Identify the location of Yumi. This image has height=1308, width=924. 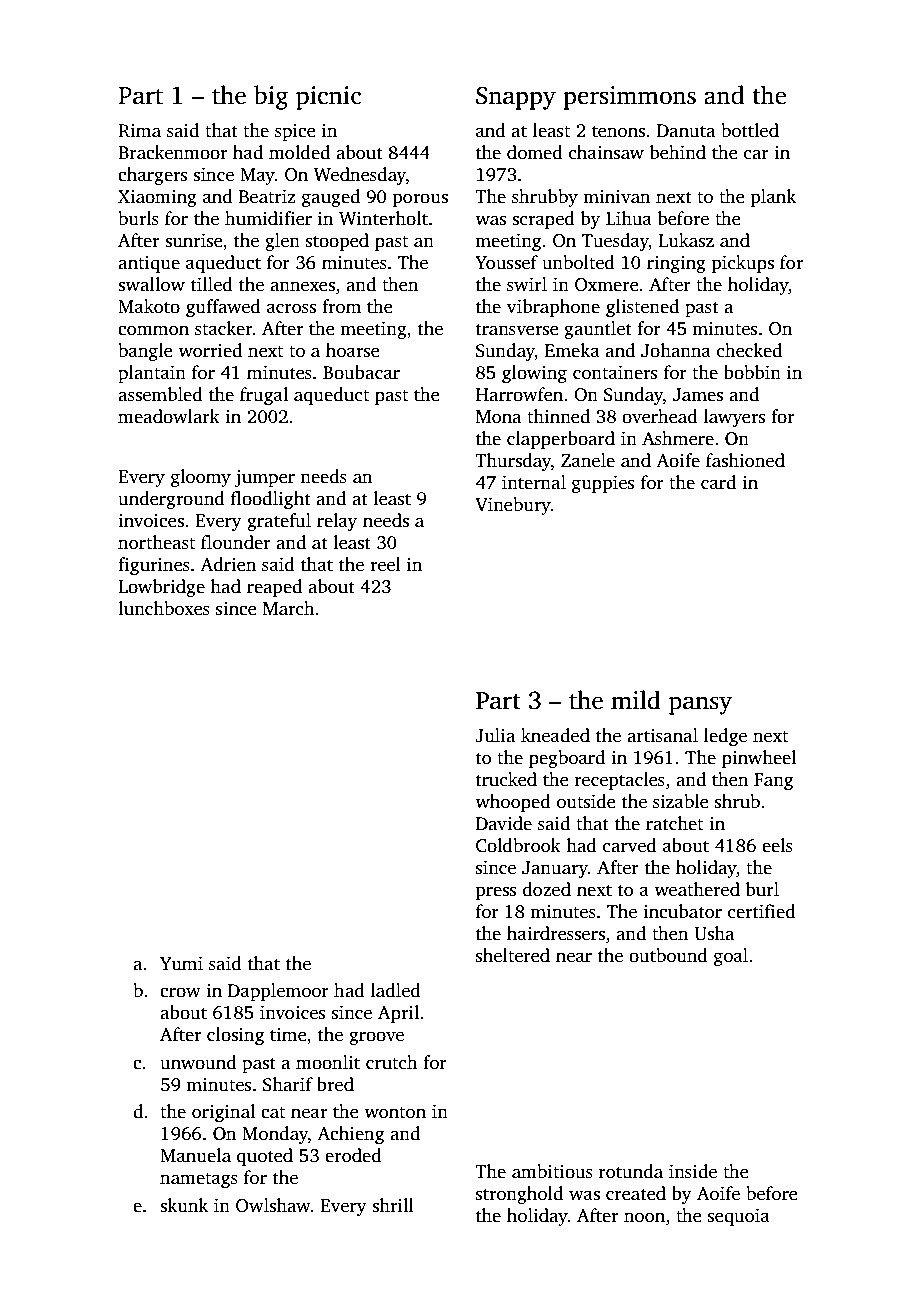
(181, 963).
